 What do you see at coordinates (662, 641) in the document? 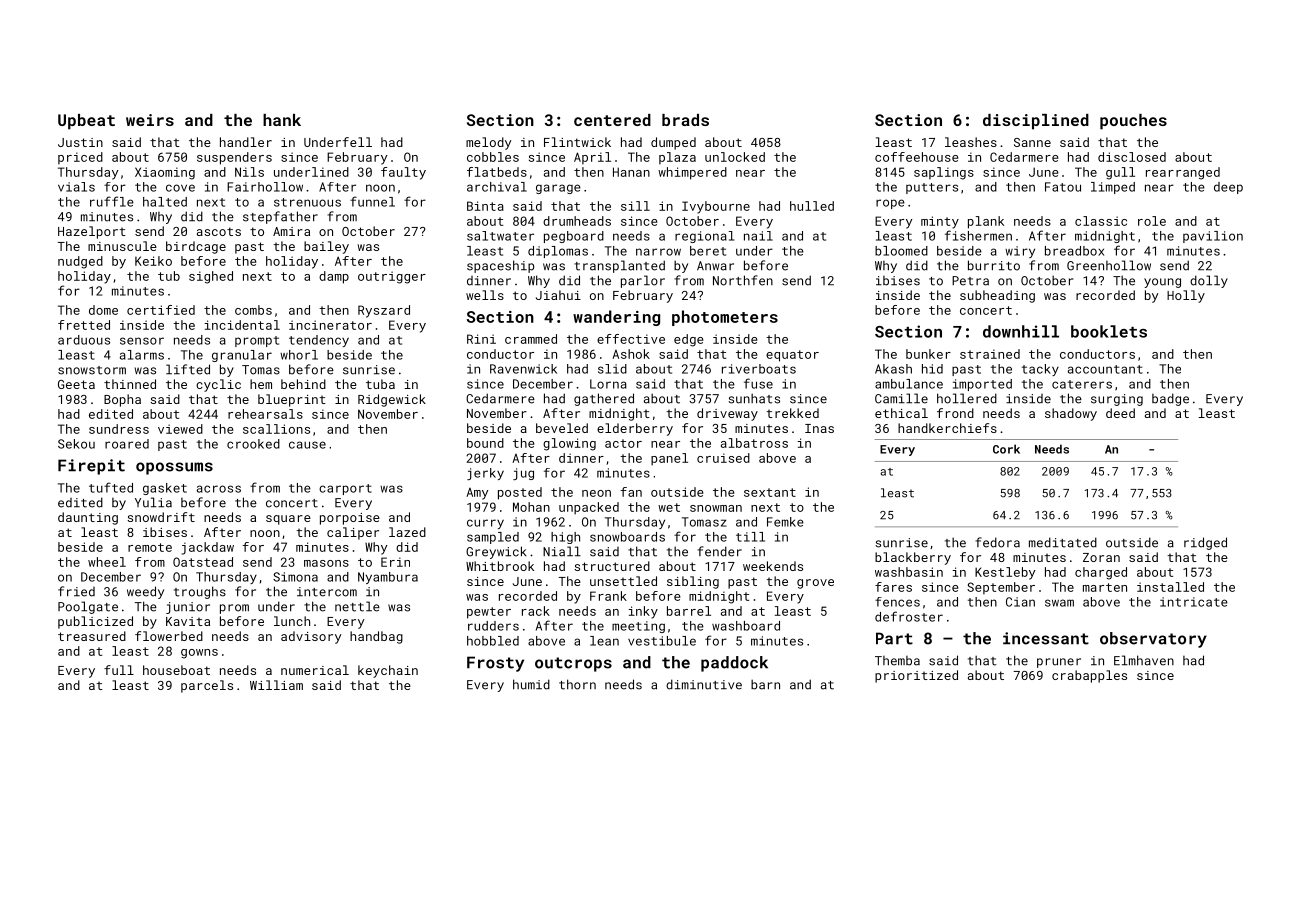
I see `vestibule` at bounding box center [662, 641].
